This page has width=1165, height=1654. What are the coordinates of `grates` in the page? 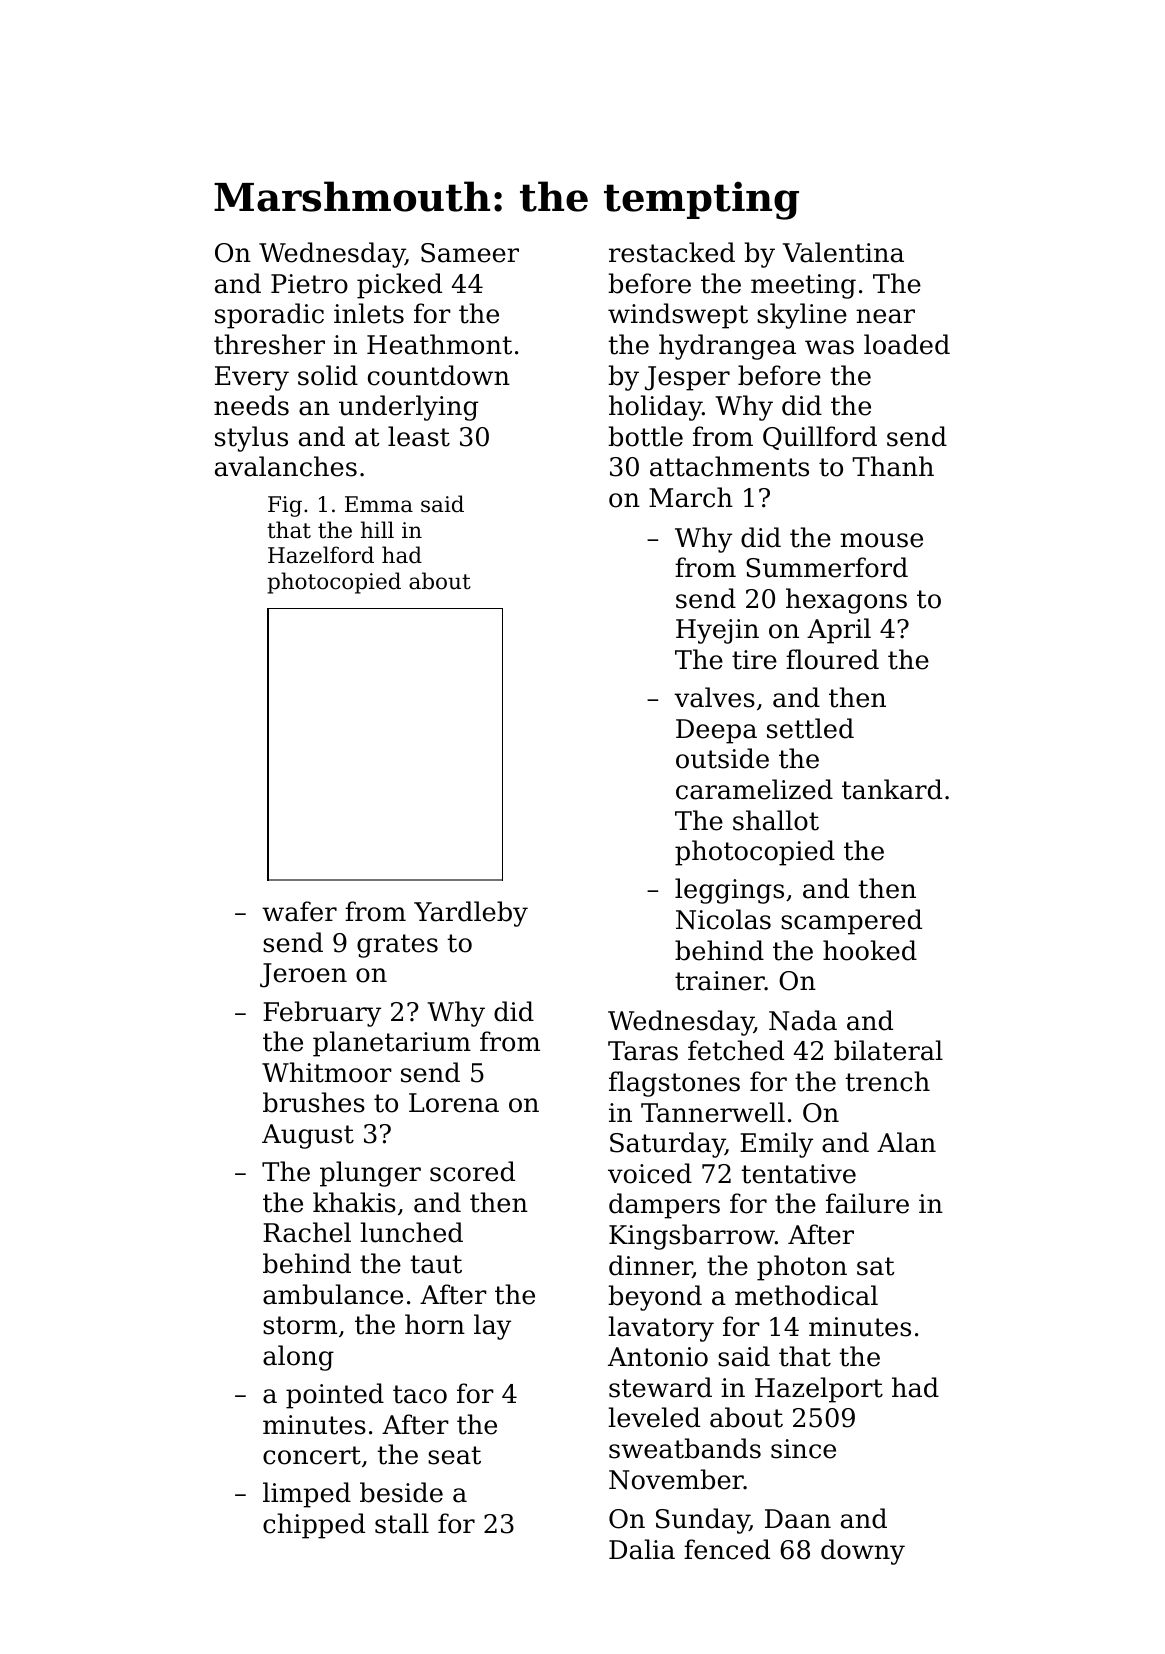 It's located at (397, 946).
